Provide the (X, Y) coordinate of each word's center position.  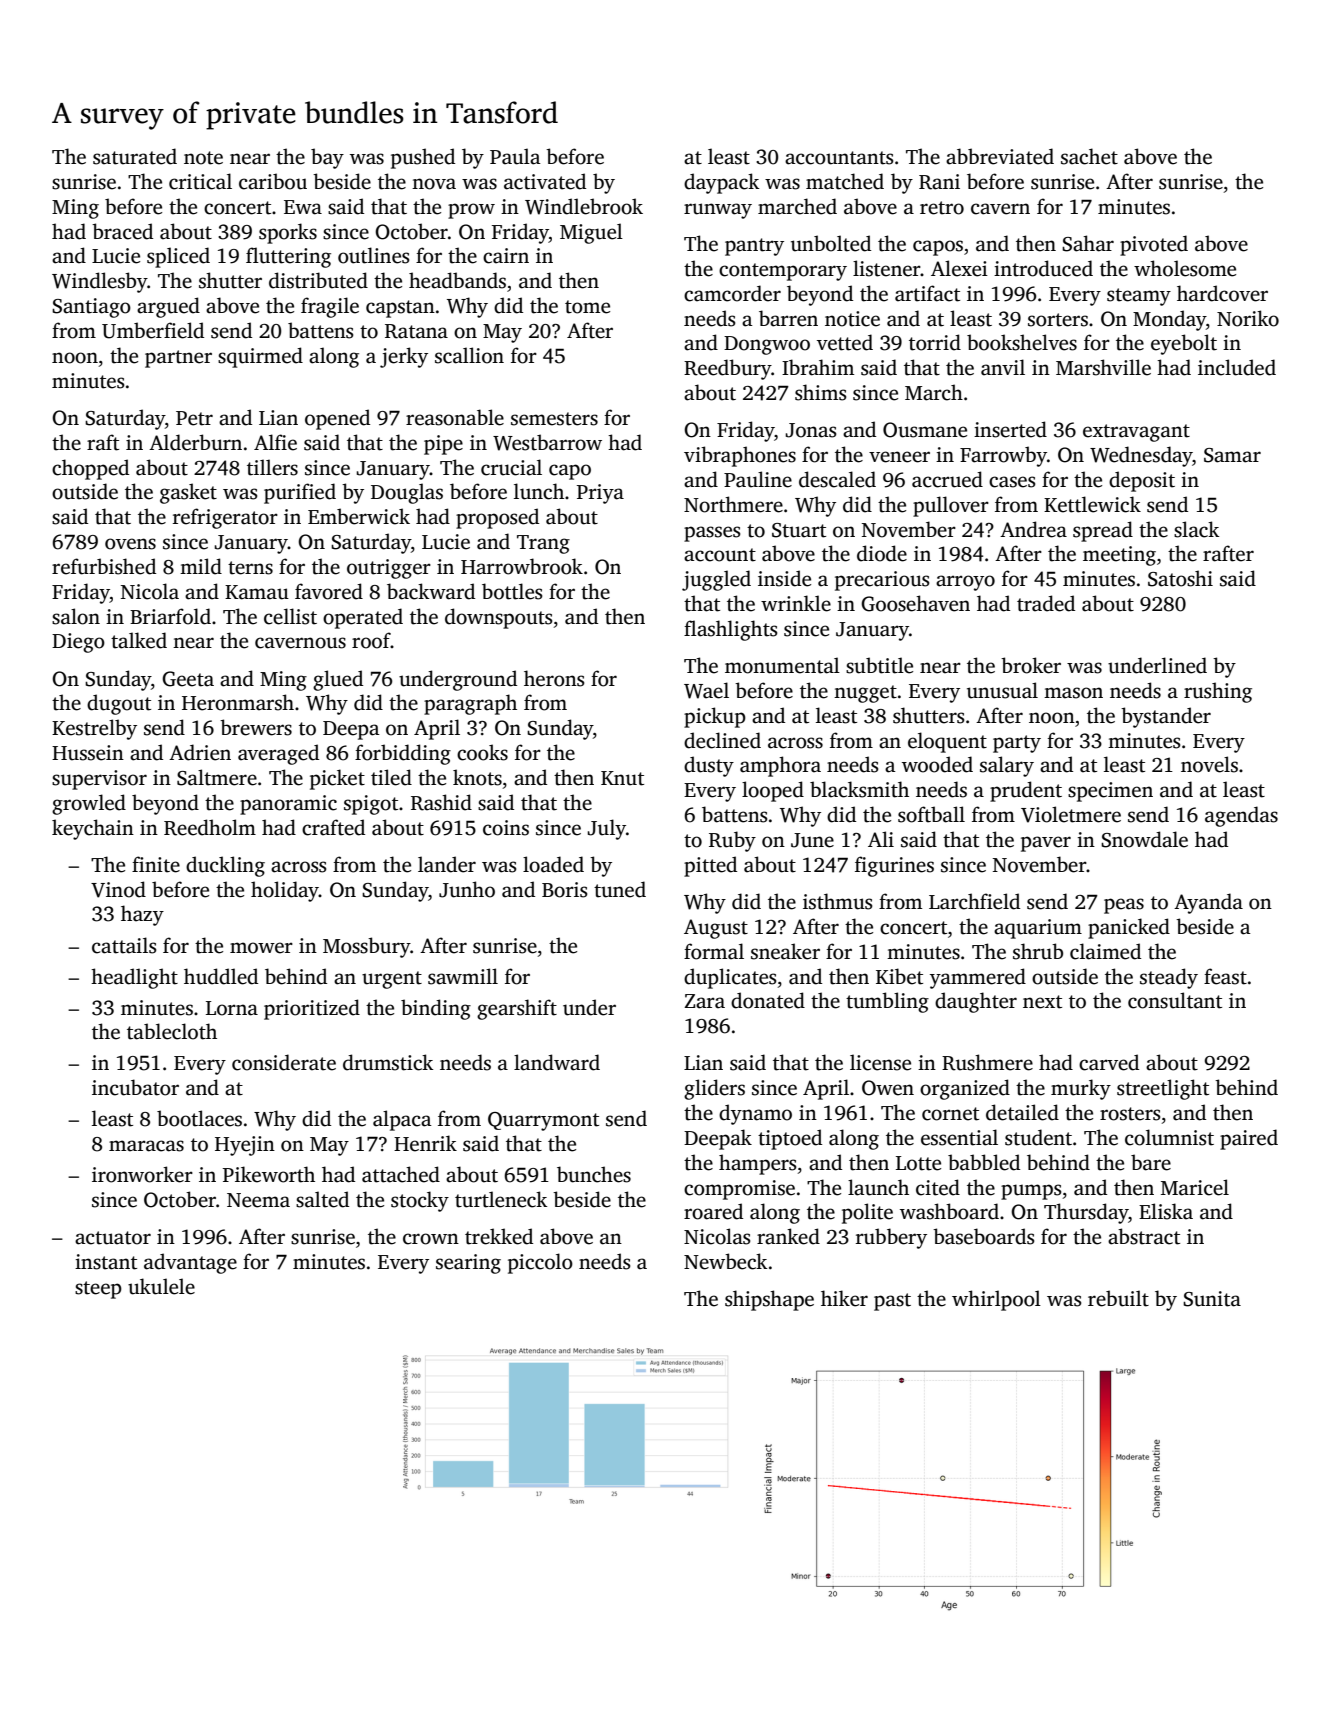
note (203, 158)
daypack (721, 183)
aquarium (1038, 929)
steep (98, 1290)
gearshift (517, 1009)
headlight (134, 978)
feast (1225, 976)
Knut (622, 778)
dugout (119, 704)
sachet (1089, 156)
